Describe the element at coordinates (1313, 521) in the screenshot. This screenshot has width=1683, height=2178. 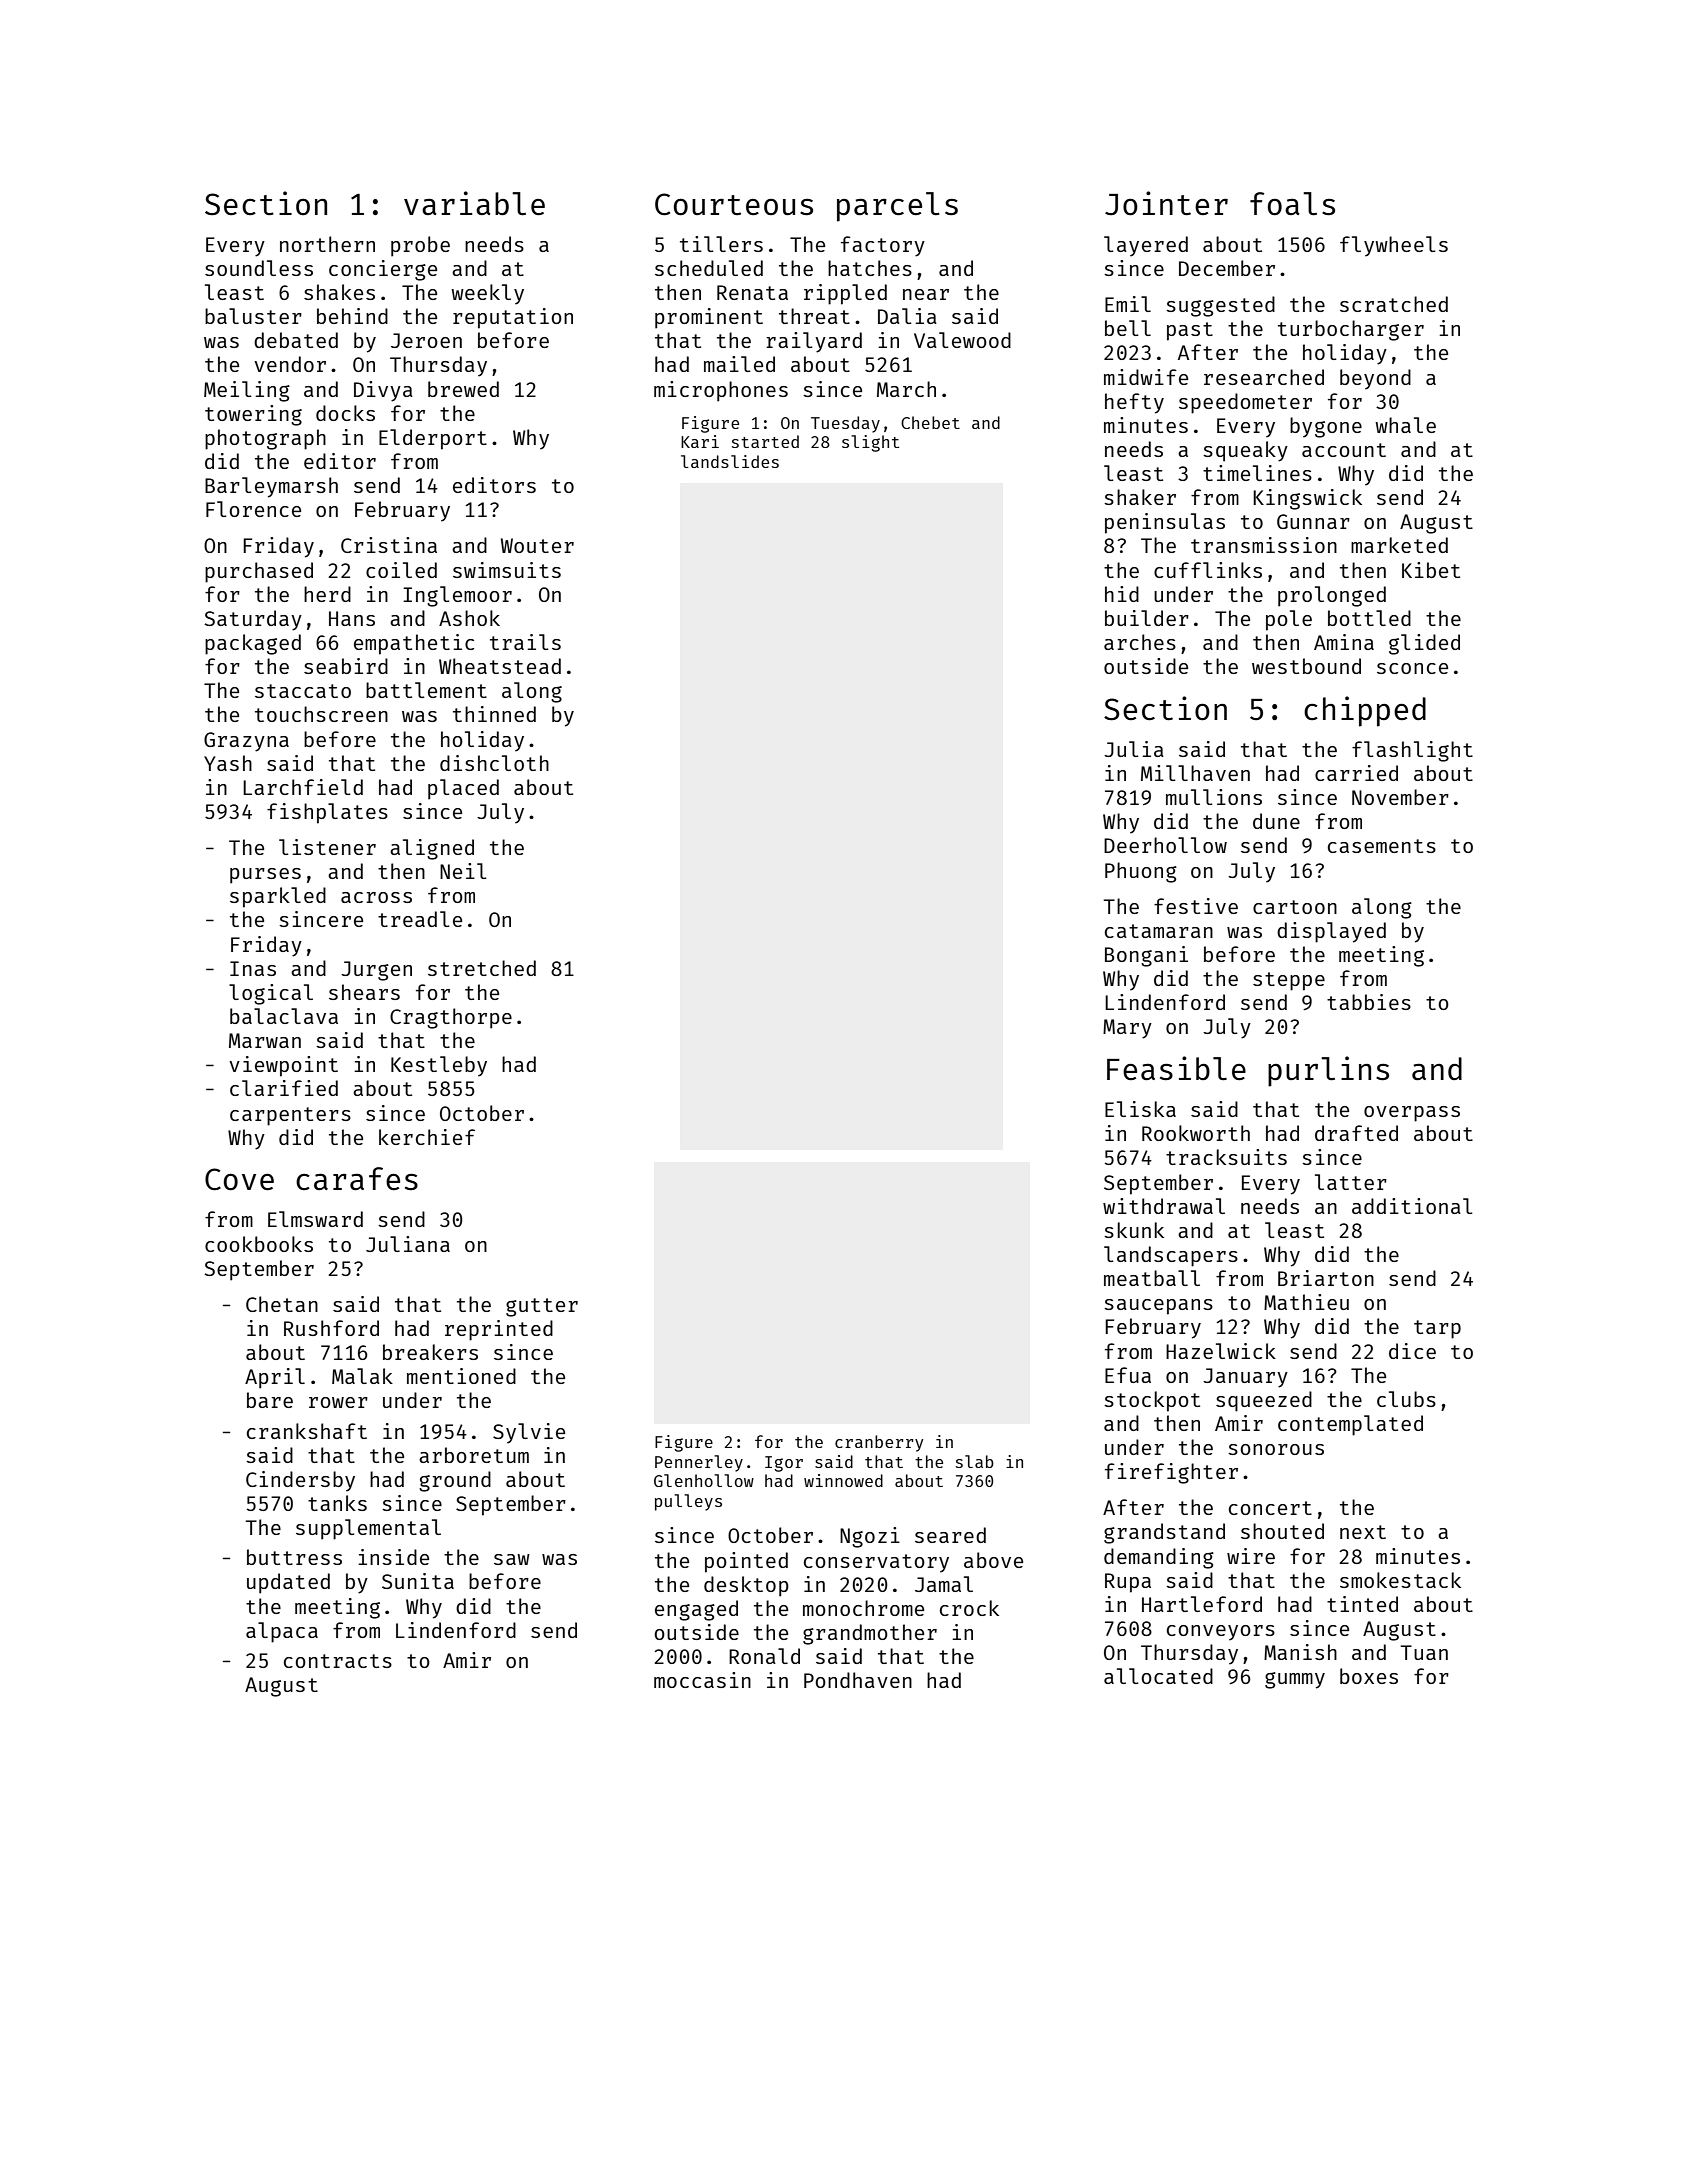
I see `Gunnar` at that location.
